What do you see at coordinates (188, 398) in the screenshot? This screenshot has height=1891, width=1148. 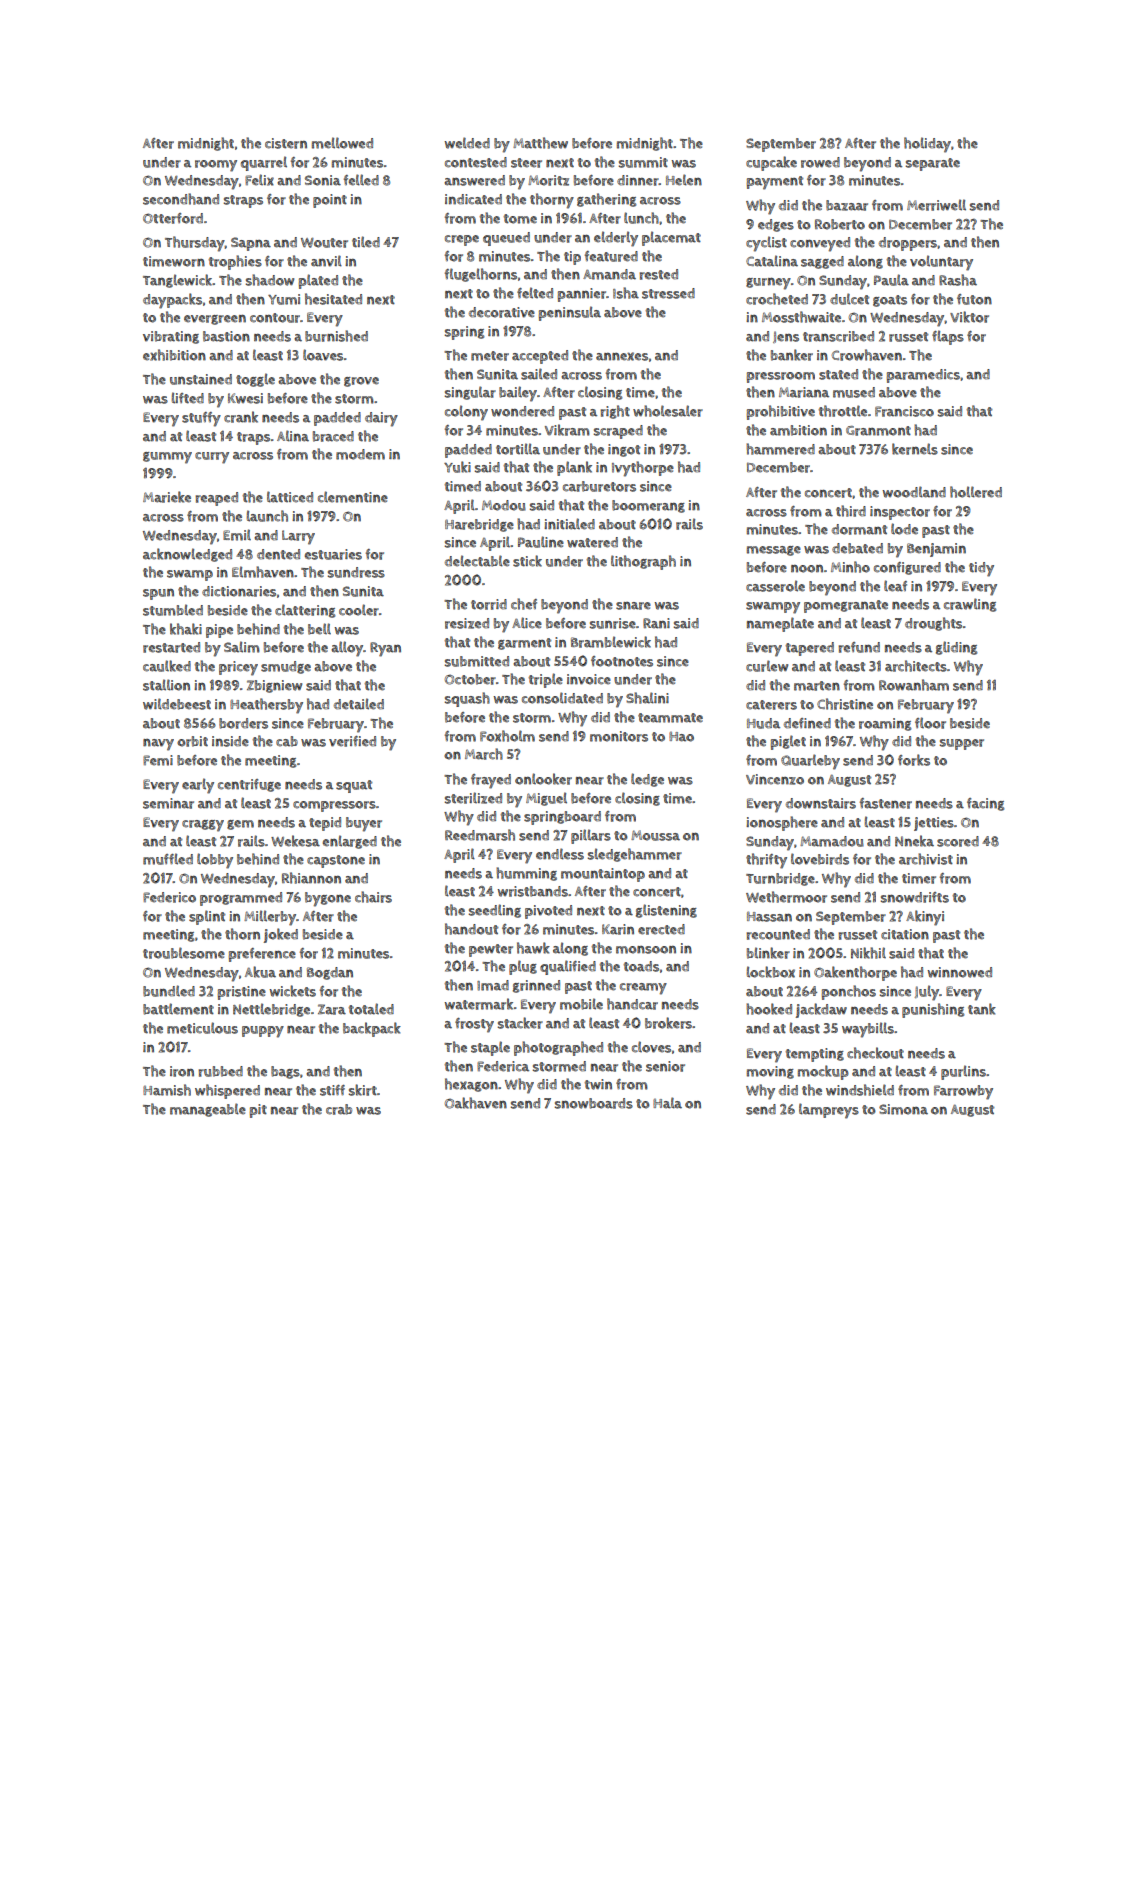 I see `lifted` at bounding box center [188, 398].
